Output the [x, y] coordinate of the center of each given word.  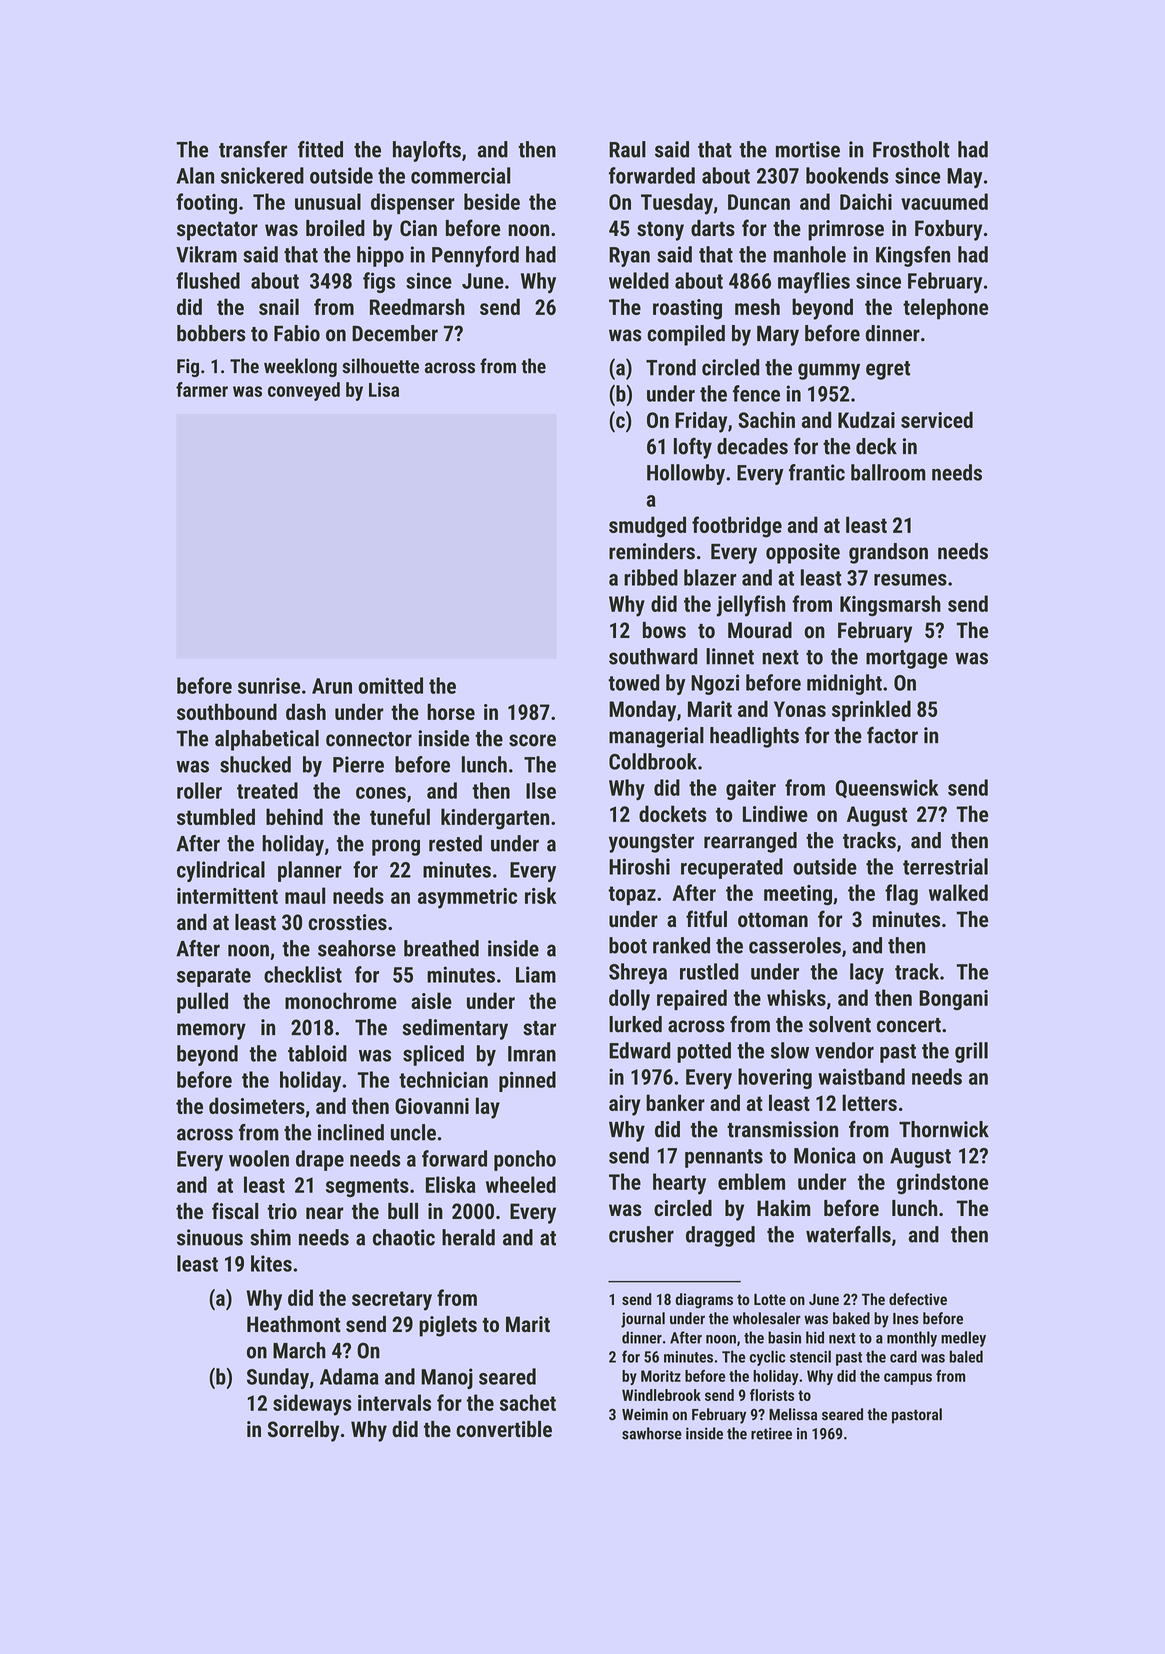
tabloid [317, 1053]
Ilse [541, 790]
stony [660, 231]
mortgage [907, 659]
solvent [840, 1024]
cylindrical [221, 871]
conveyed [304, 391]
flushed [208, 280]
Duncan [759, 202]
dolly [629, 1000]
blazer [710, 577]
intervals [394, 1402]
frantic [817, 472]
